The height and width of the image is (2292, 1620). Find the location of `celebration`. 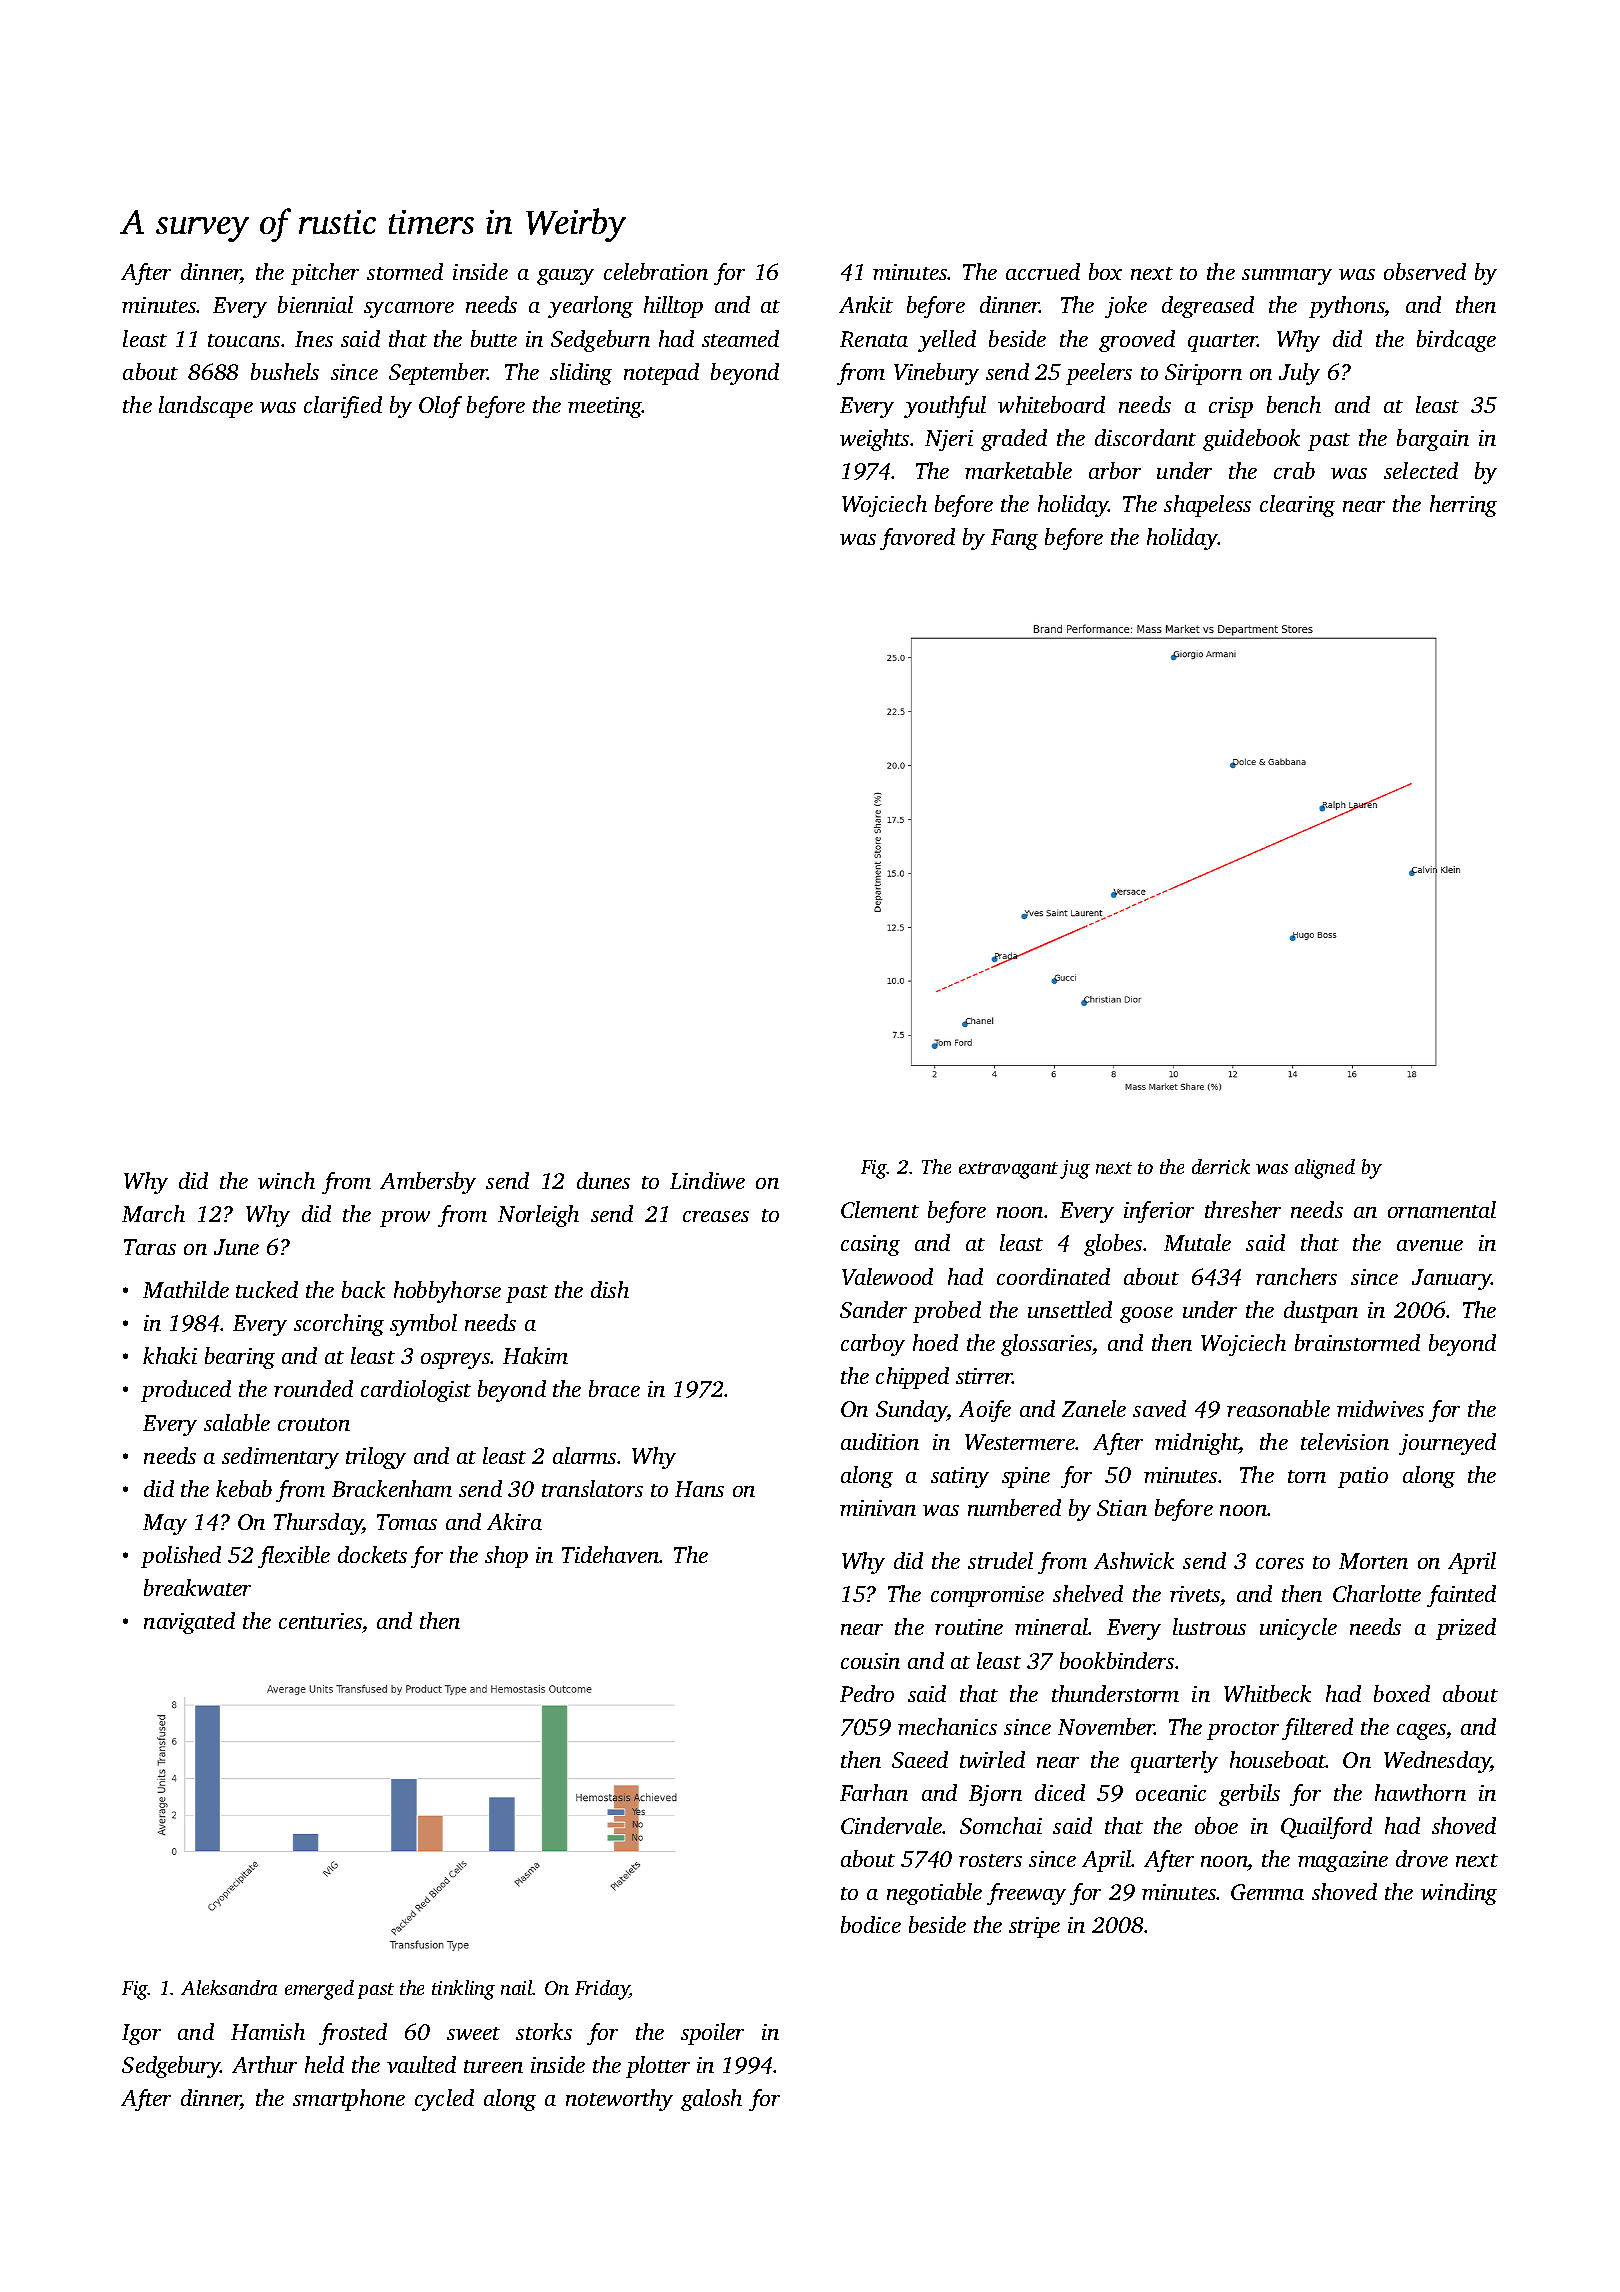

celebration is located at coordinates (656, 271).
